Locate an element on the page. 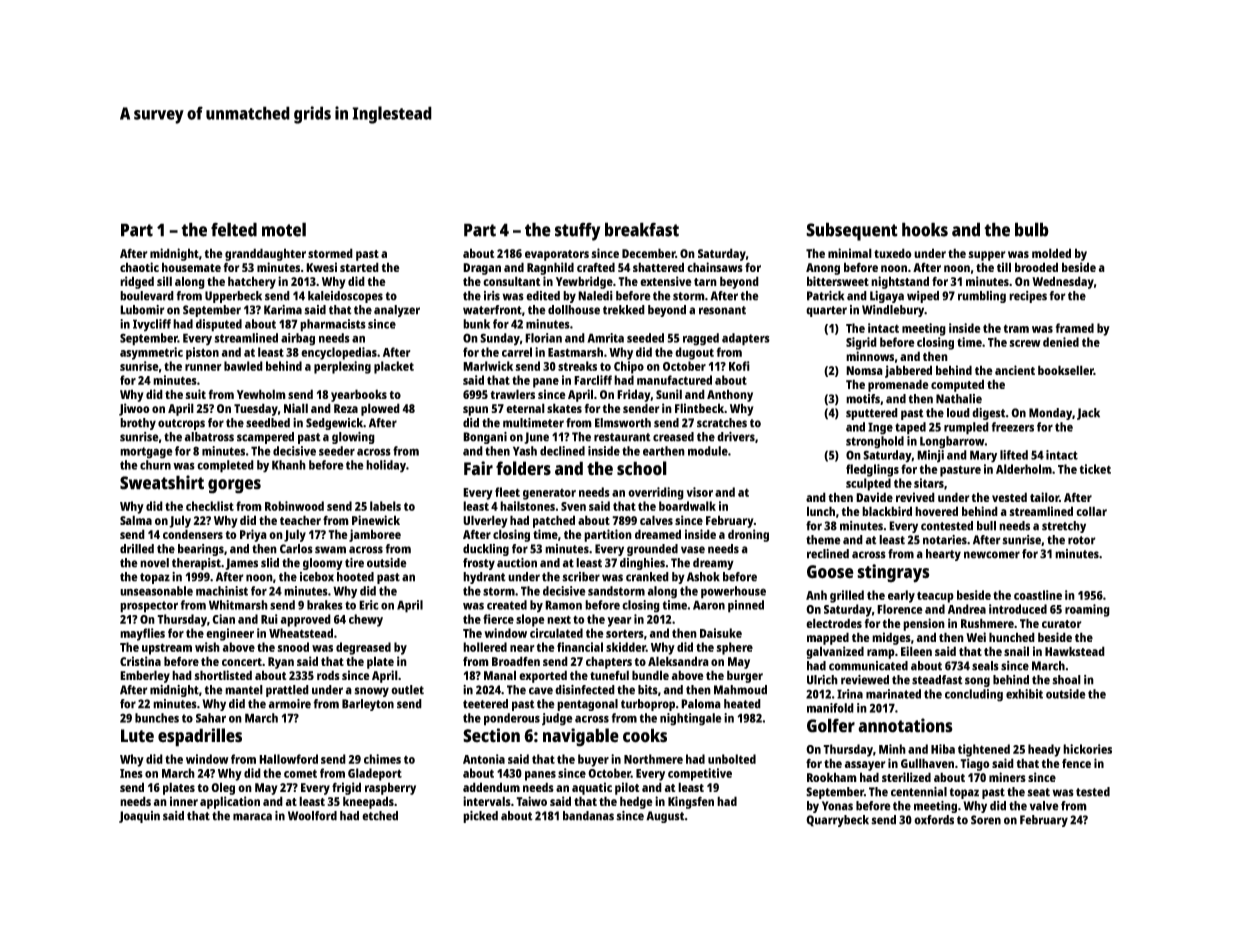 The width and height of the page is (1233, 952). hooks is located at coordinates (925, 229).
